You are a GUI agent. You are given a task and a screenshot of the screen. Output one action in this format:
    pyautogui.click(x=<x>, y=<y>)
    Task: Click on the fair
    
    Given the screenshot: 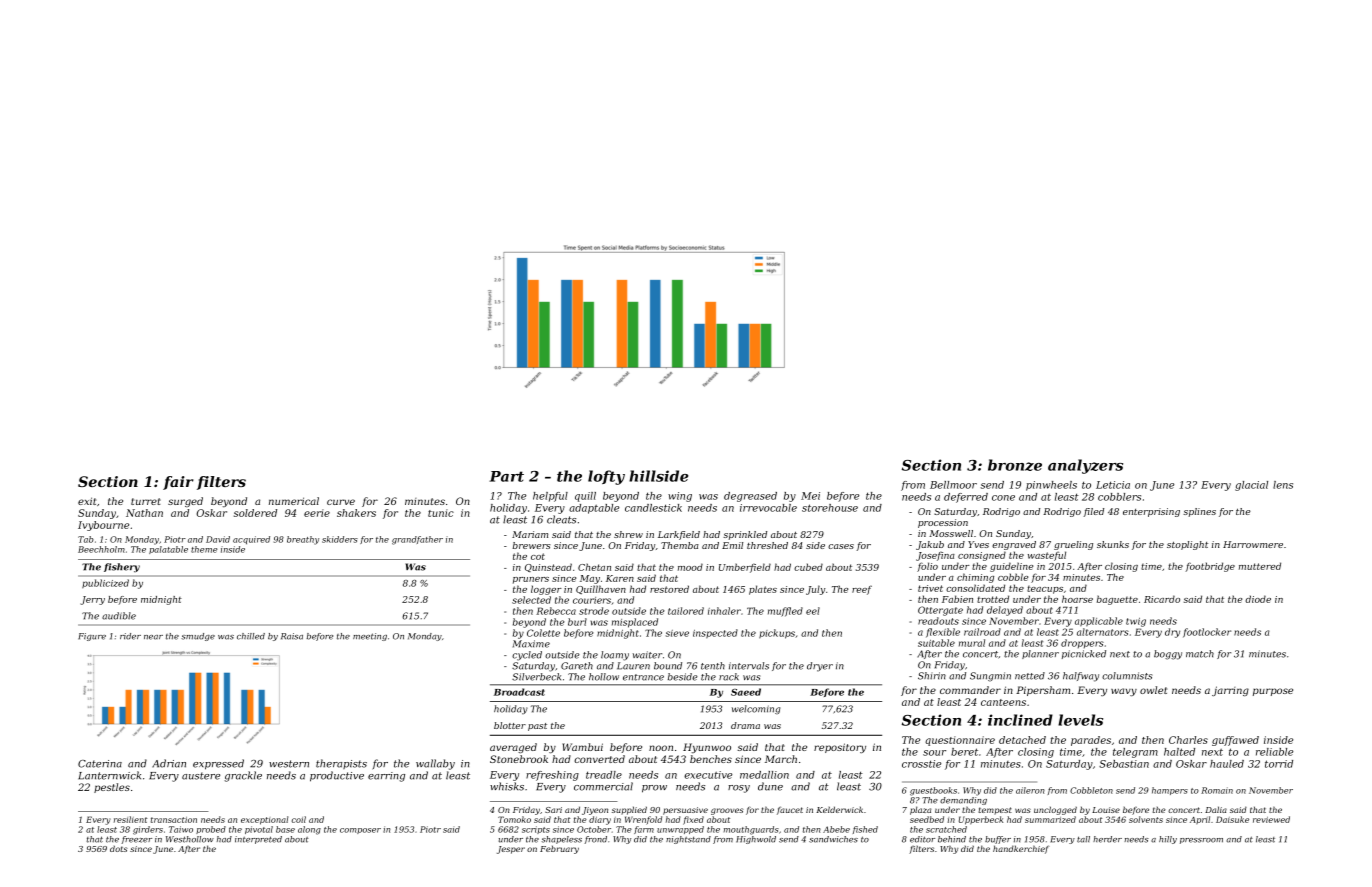 What is the action you would take?
    pyautogui.click(x=178, y=483)
